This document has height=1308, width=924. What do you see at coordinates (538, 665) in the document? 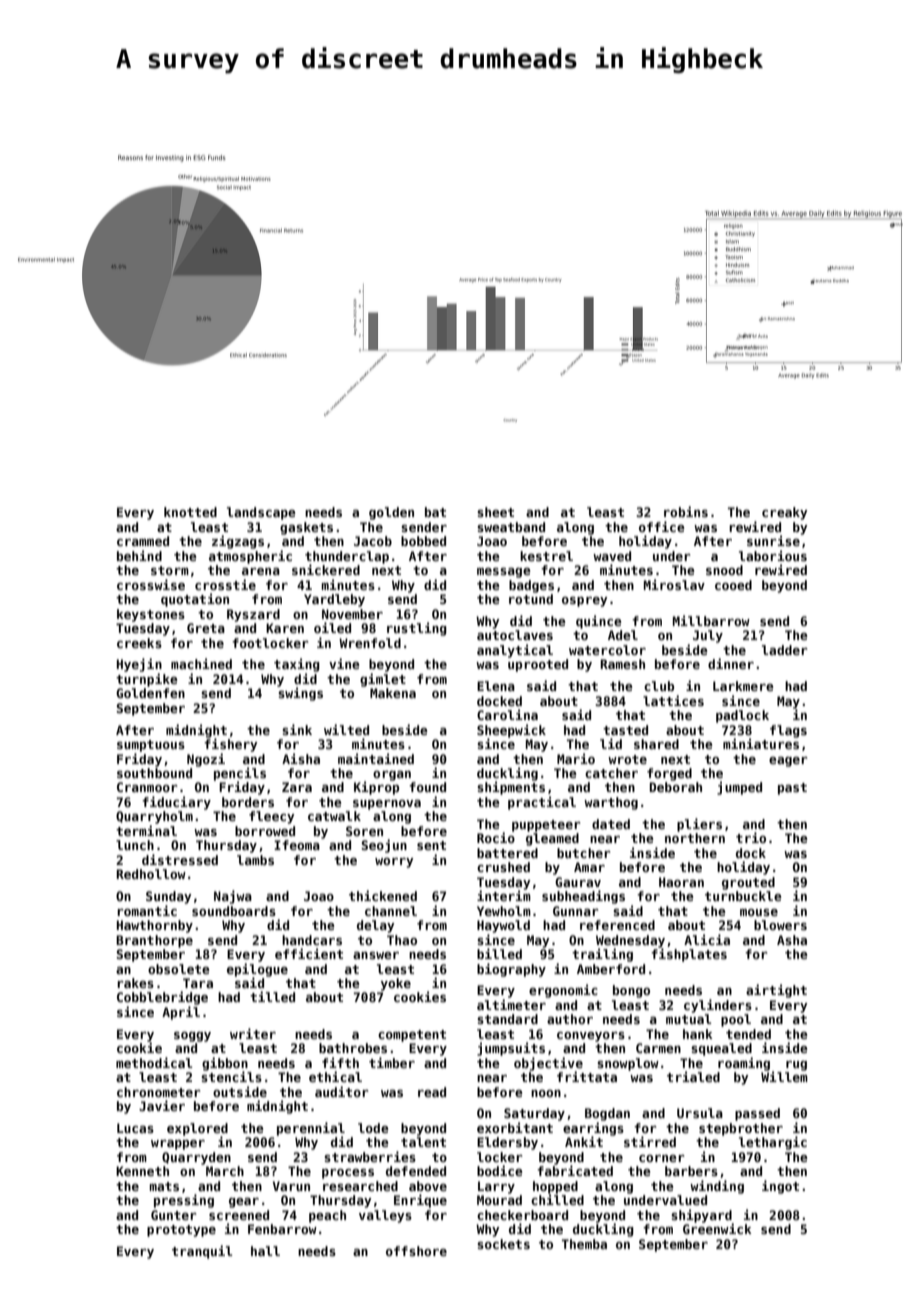
I see `uprooted` at bounding box center [538, 665].
